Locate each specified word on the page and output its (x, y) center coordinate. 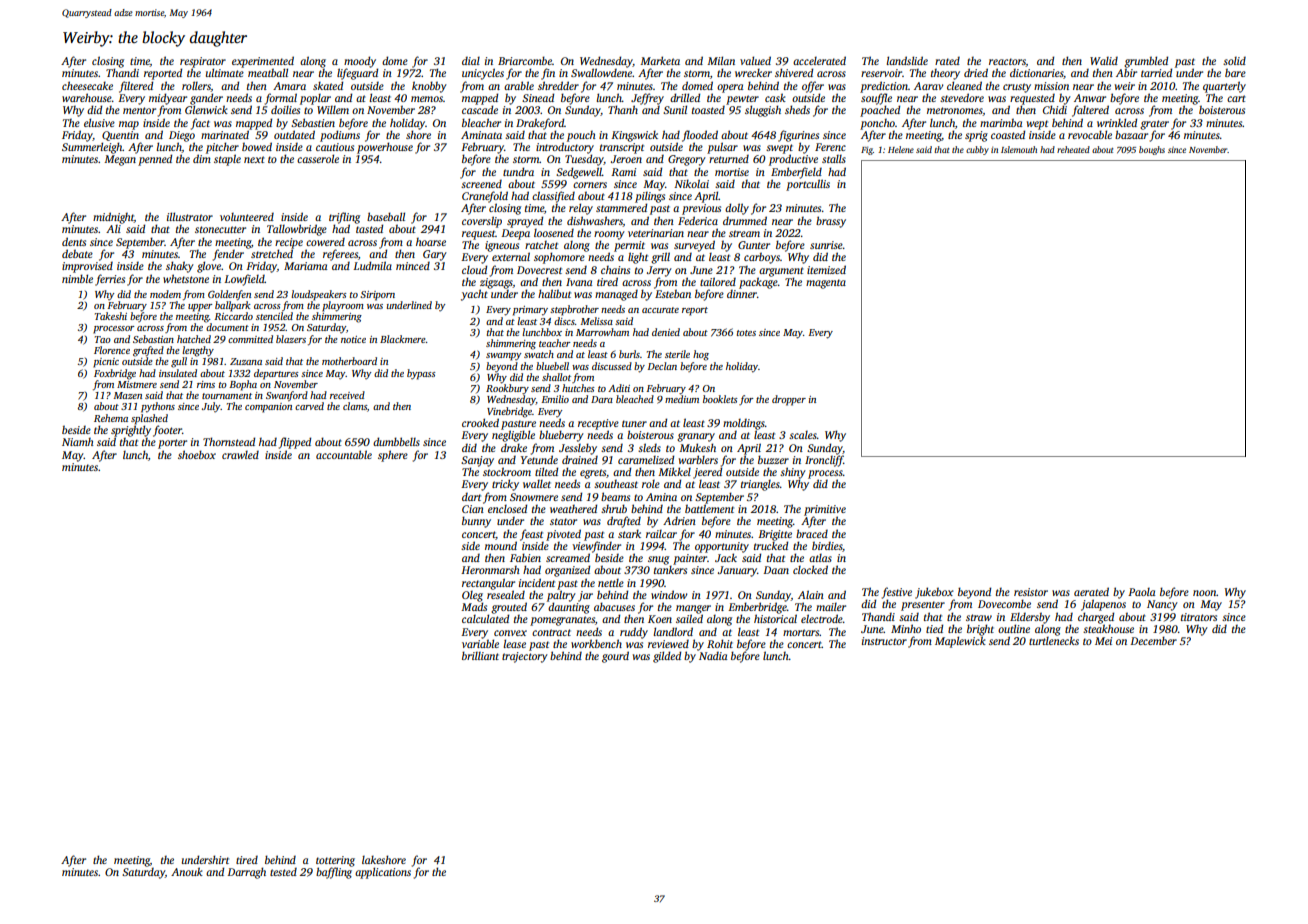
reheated (1073, 149)
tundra (518, 171)
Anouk (187, 871)
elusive (99, 122)
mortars (801, 632)
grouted (509, 608)
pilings (650, 197)
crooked (480, 422)
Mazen (128, 395)
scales (803, 435)
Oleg (472, 596)
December (1154, 640)
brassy (831, 222)
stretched (272, 253)
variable (480, 643)
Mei (1103, 641)
